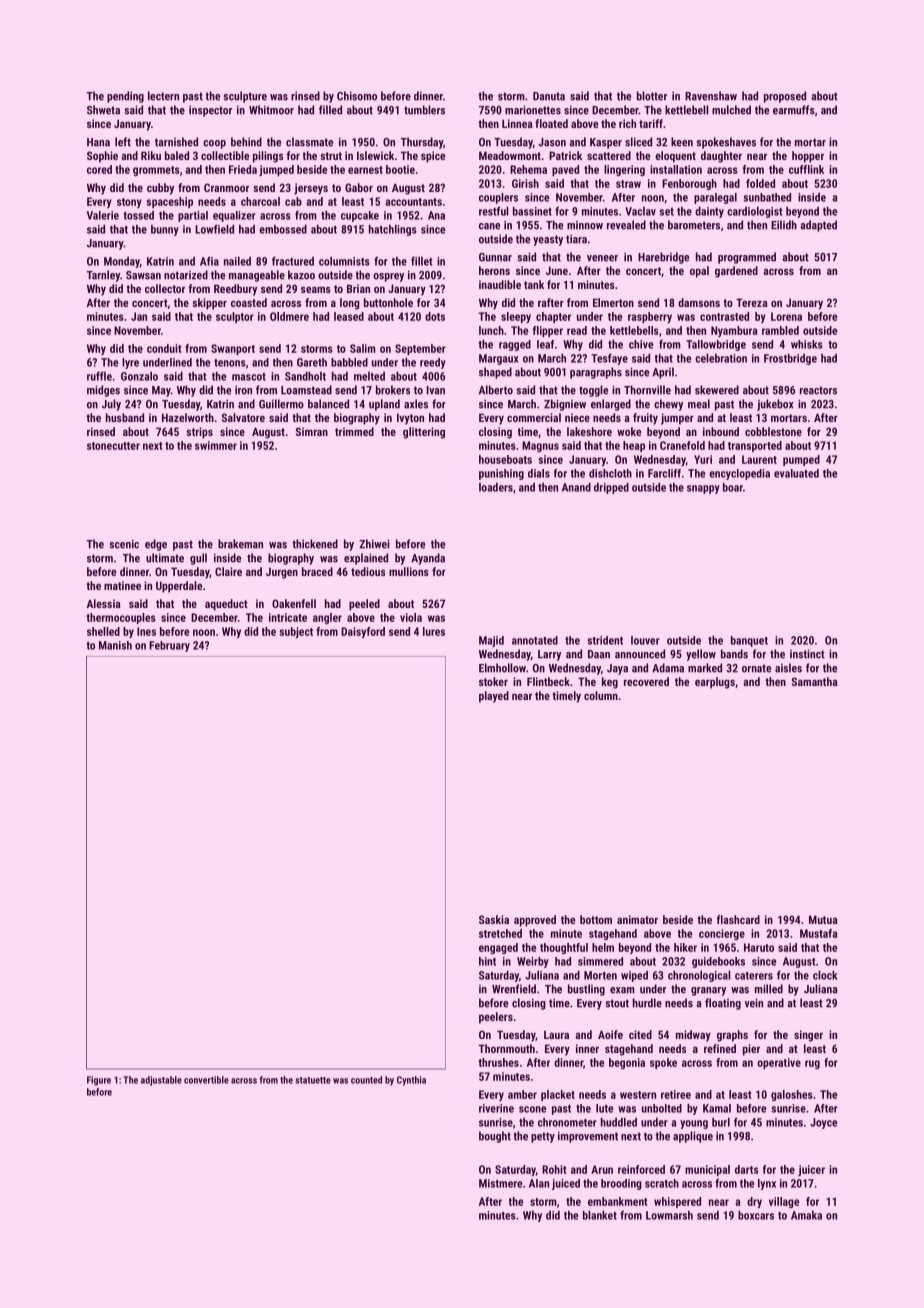 The height and width of the image is (1308, 924). Describe the element at coordinates (790, 359) in the image. I see `Frostbridge` at that location.
